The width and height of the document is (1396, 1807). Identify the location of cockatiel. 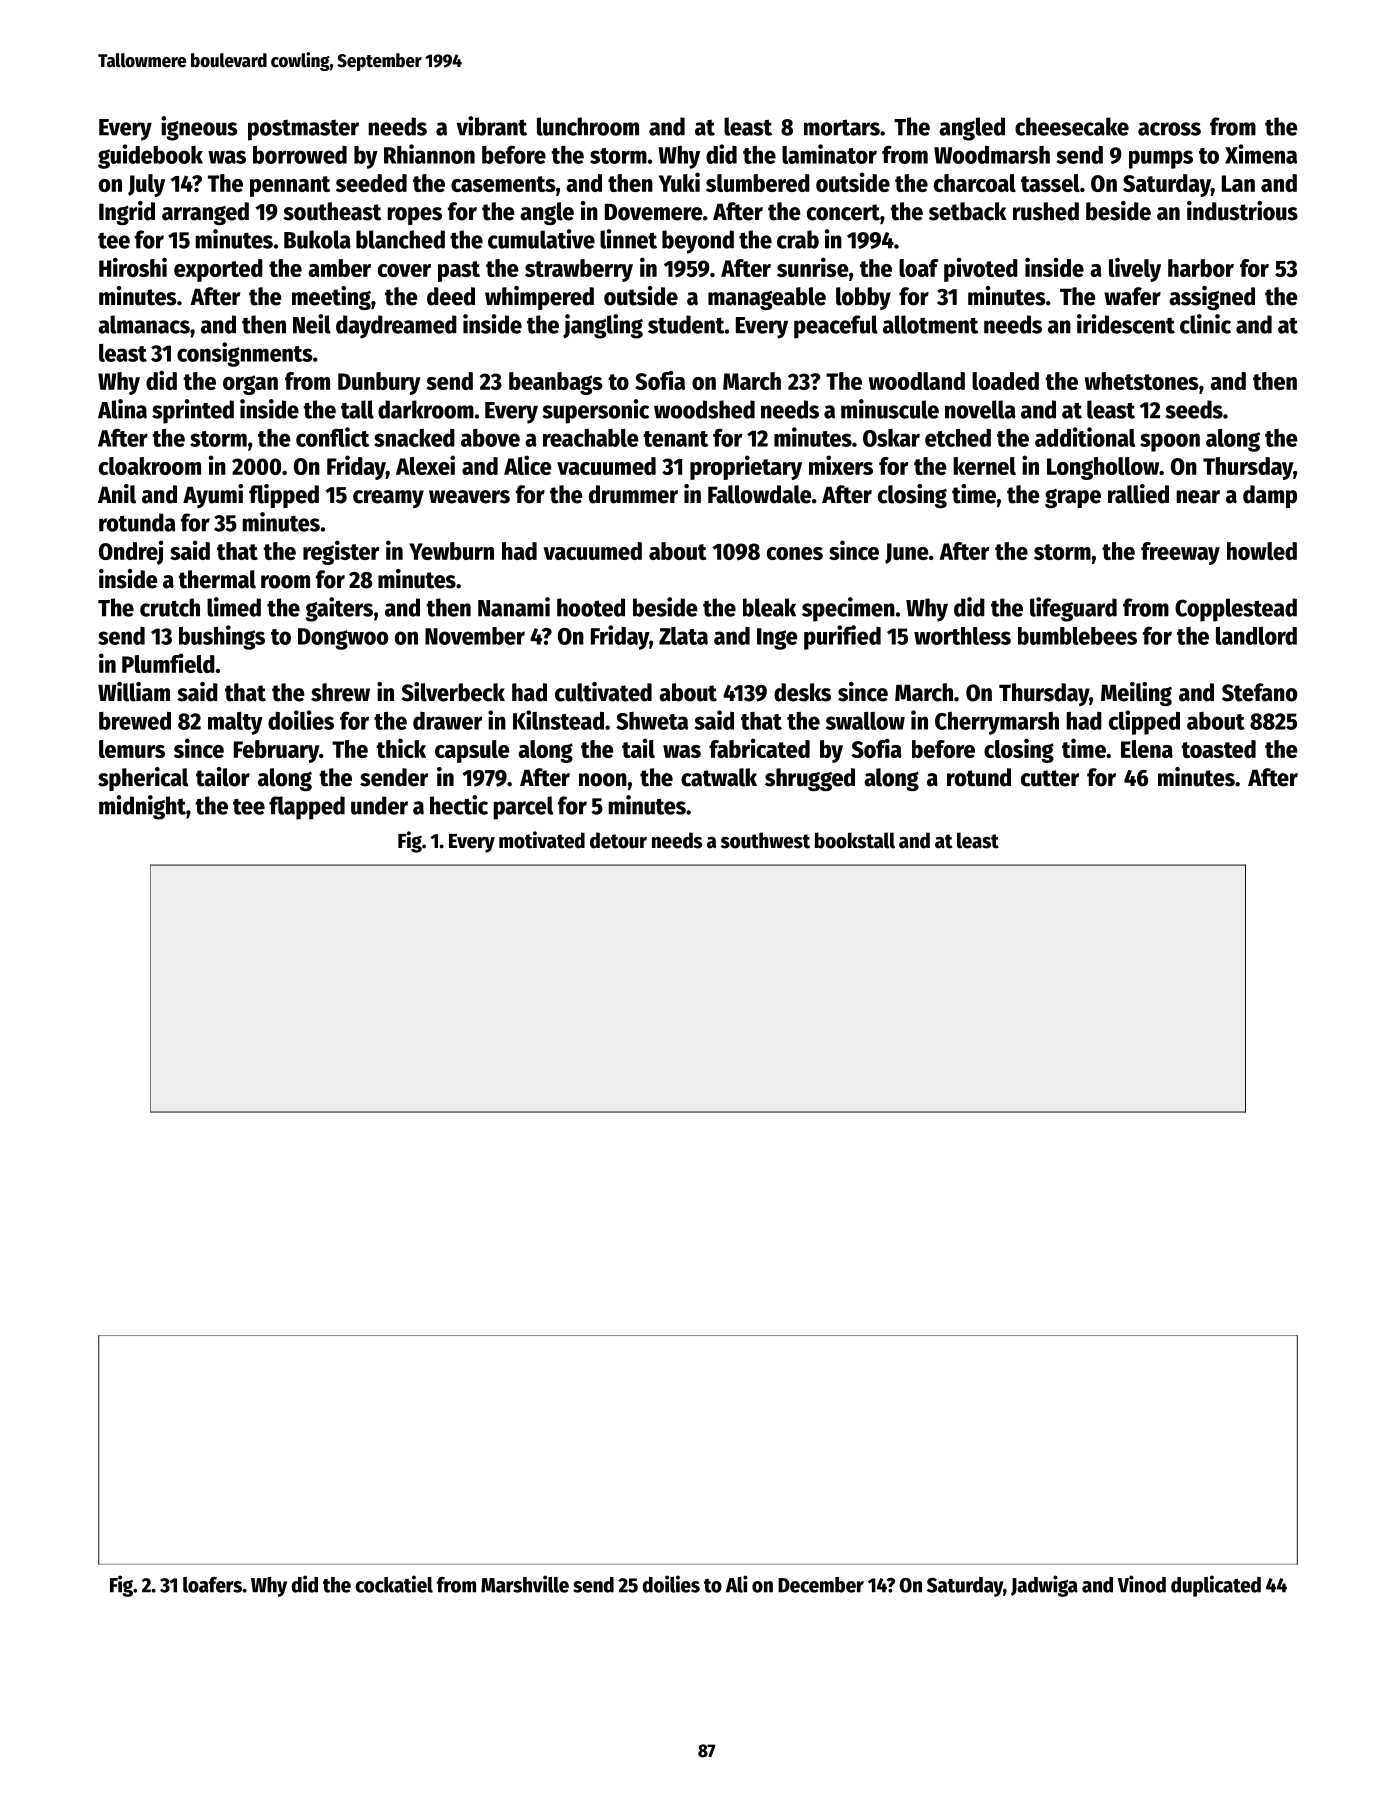
(394, 1584).
